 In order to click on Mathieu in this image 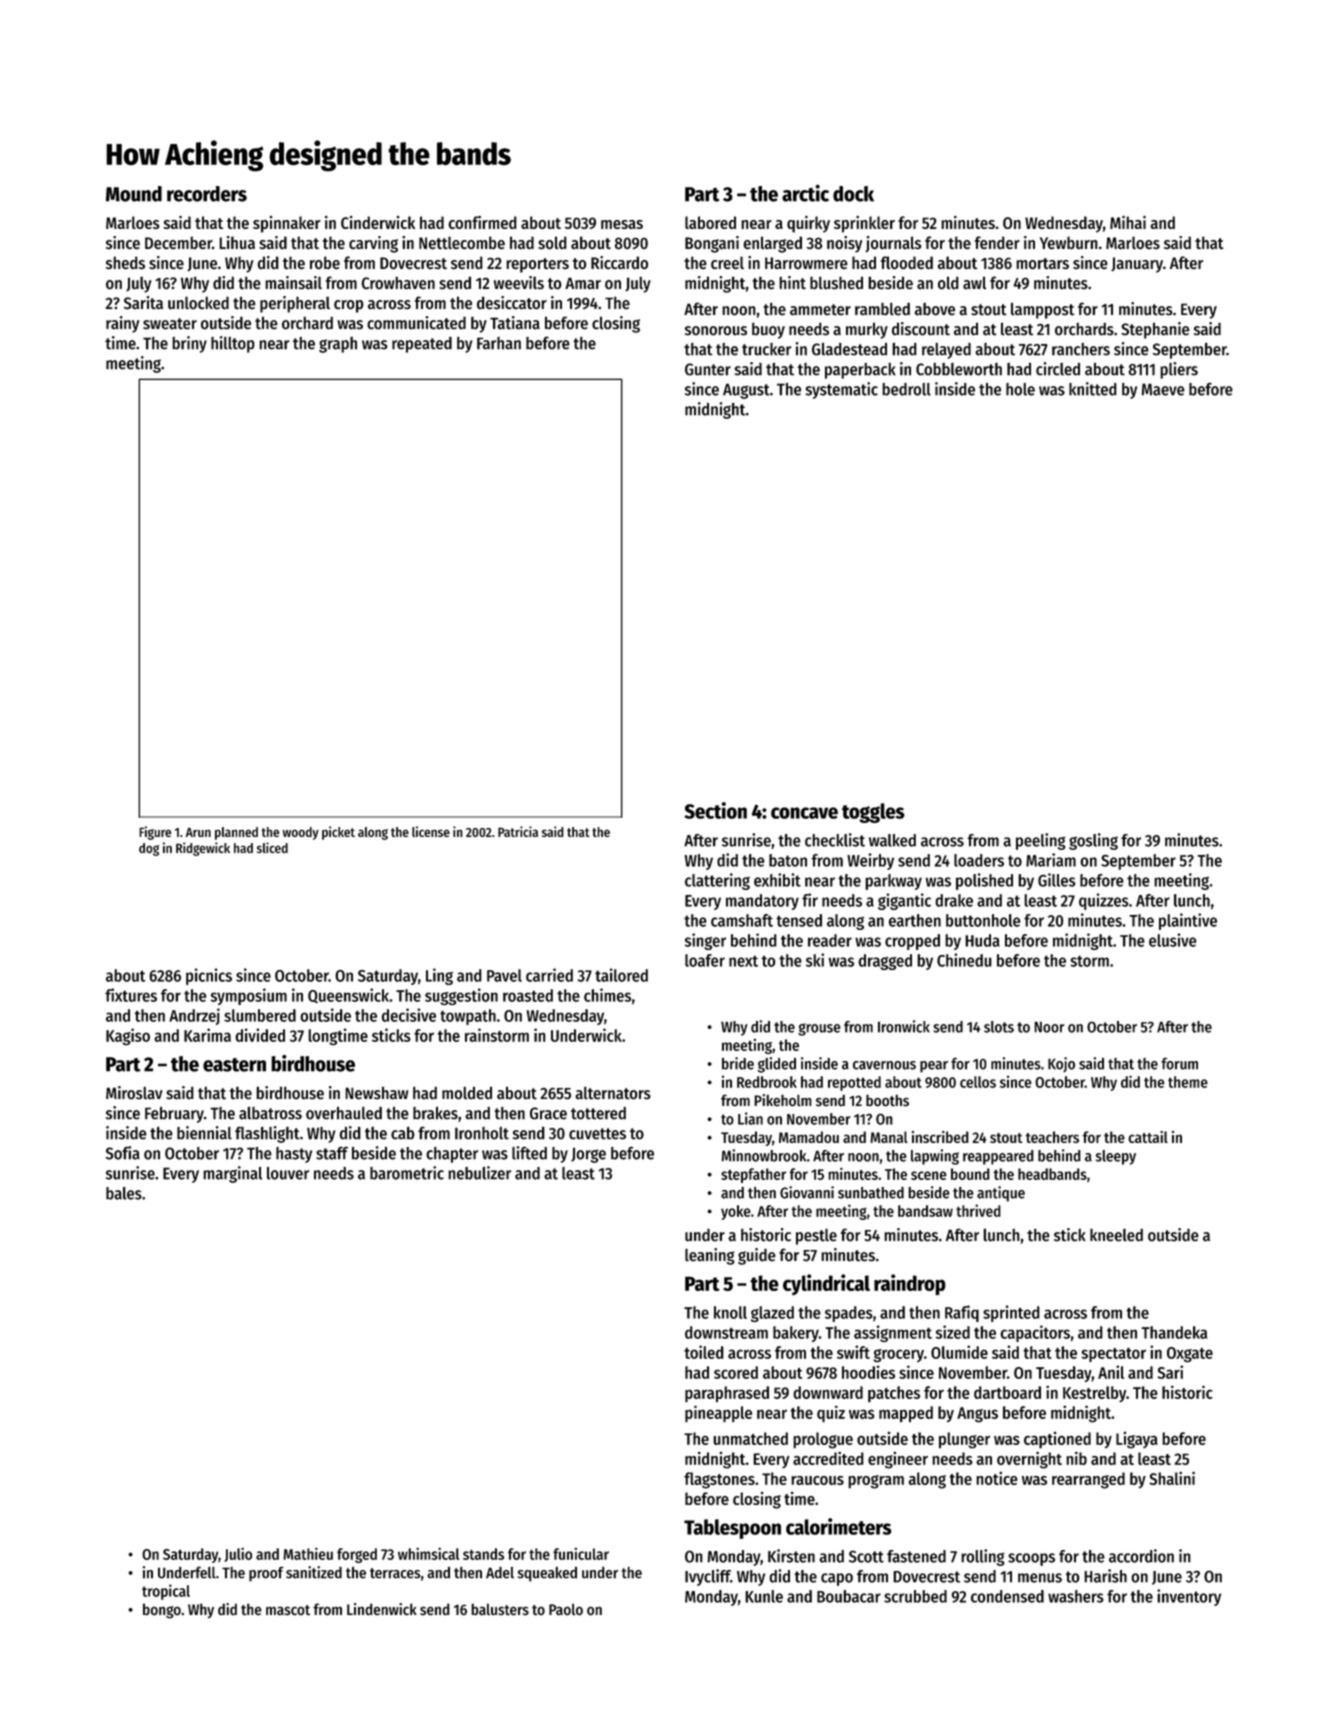, I will do `click(308, 1554)`.
